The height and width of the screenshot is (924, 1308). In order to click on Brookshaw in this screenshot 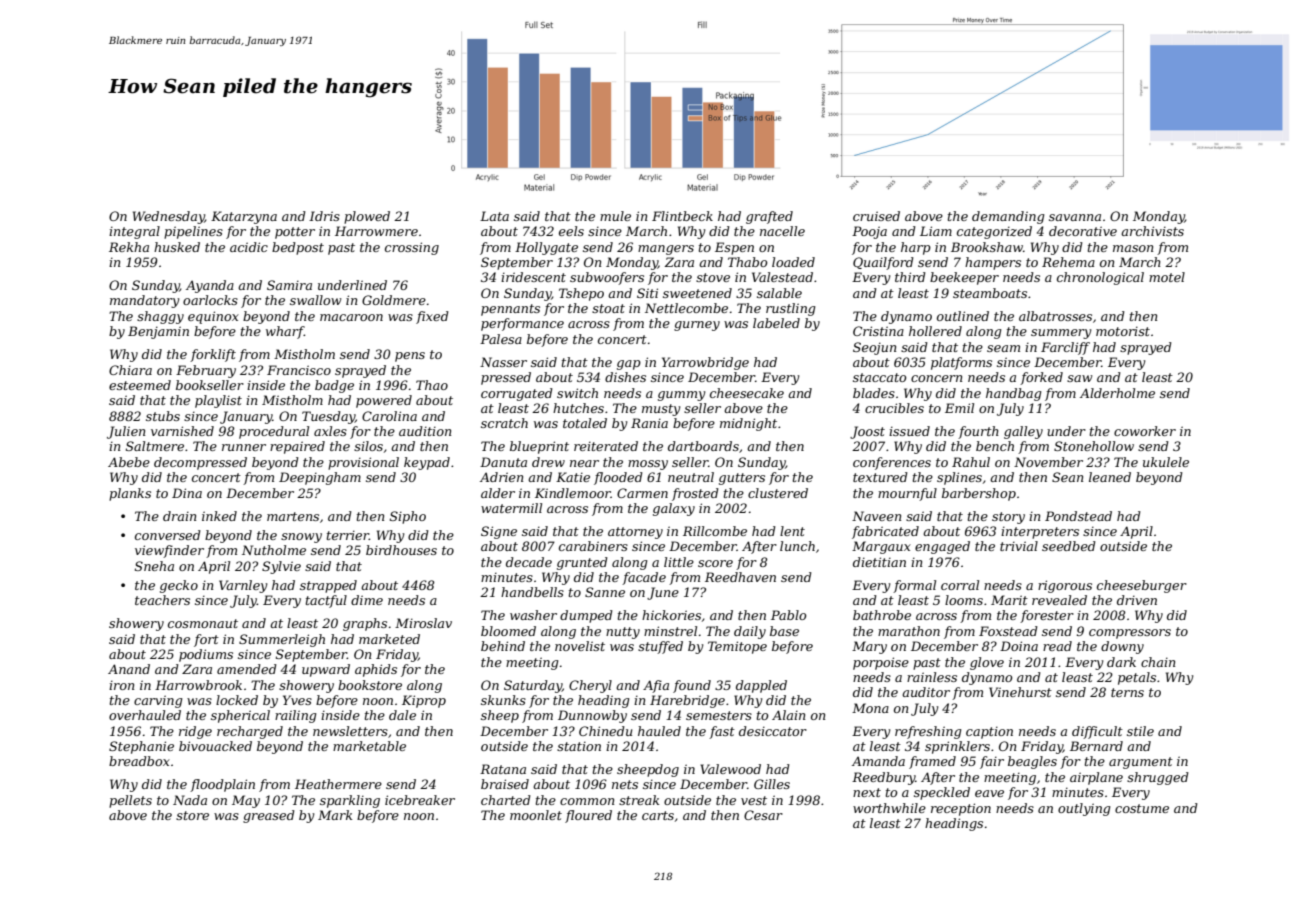, I will do `click(987, 247)`.
